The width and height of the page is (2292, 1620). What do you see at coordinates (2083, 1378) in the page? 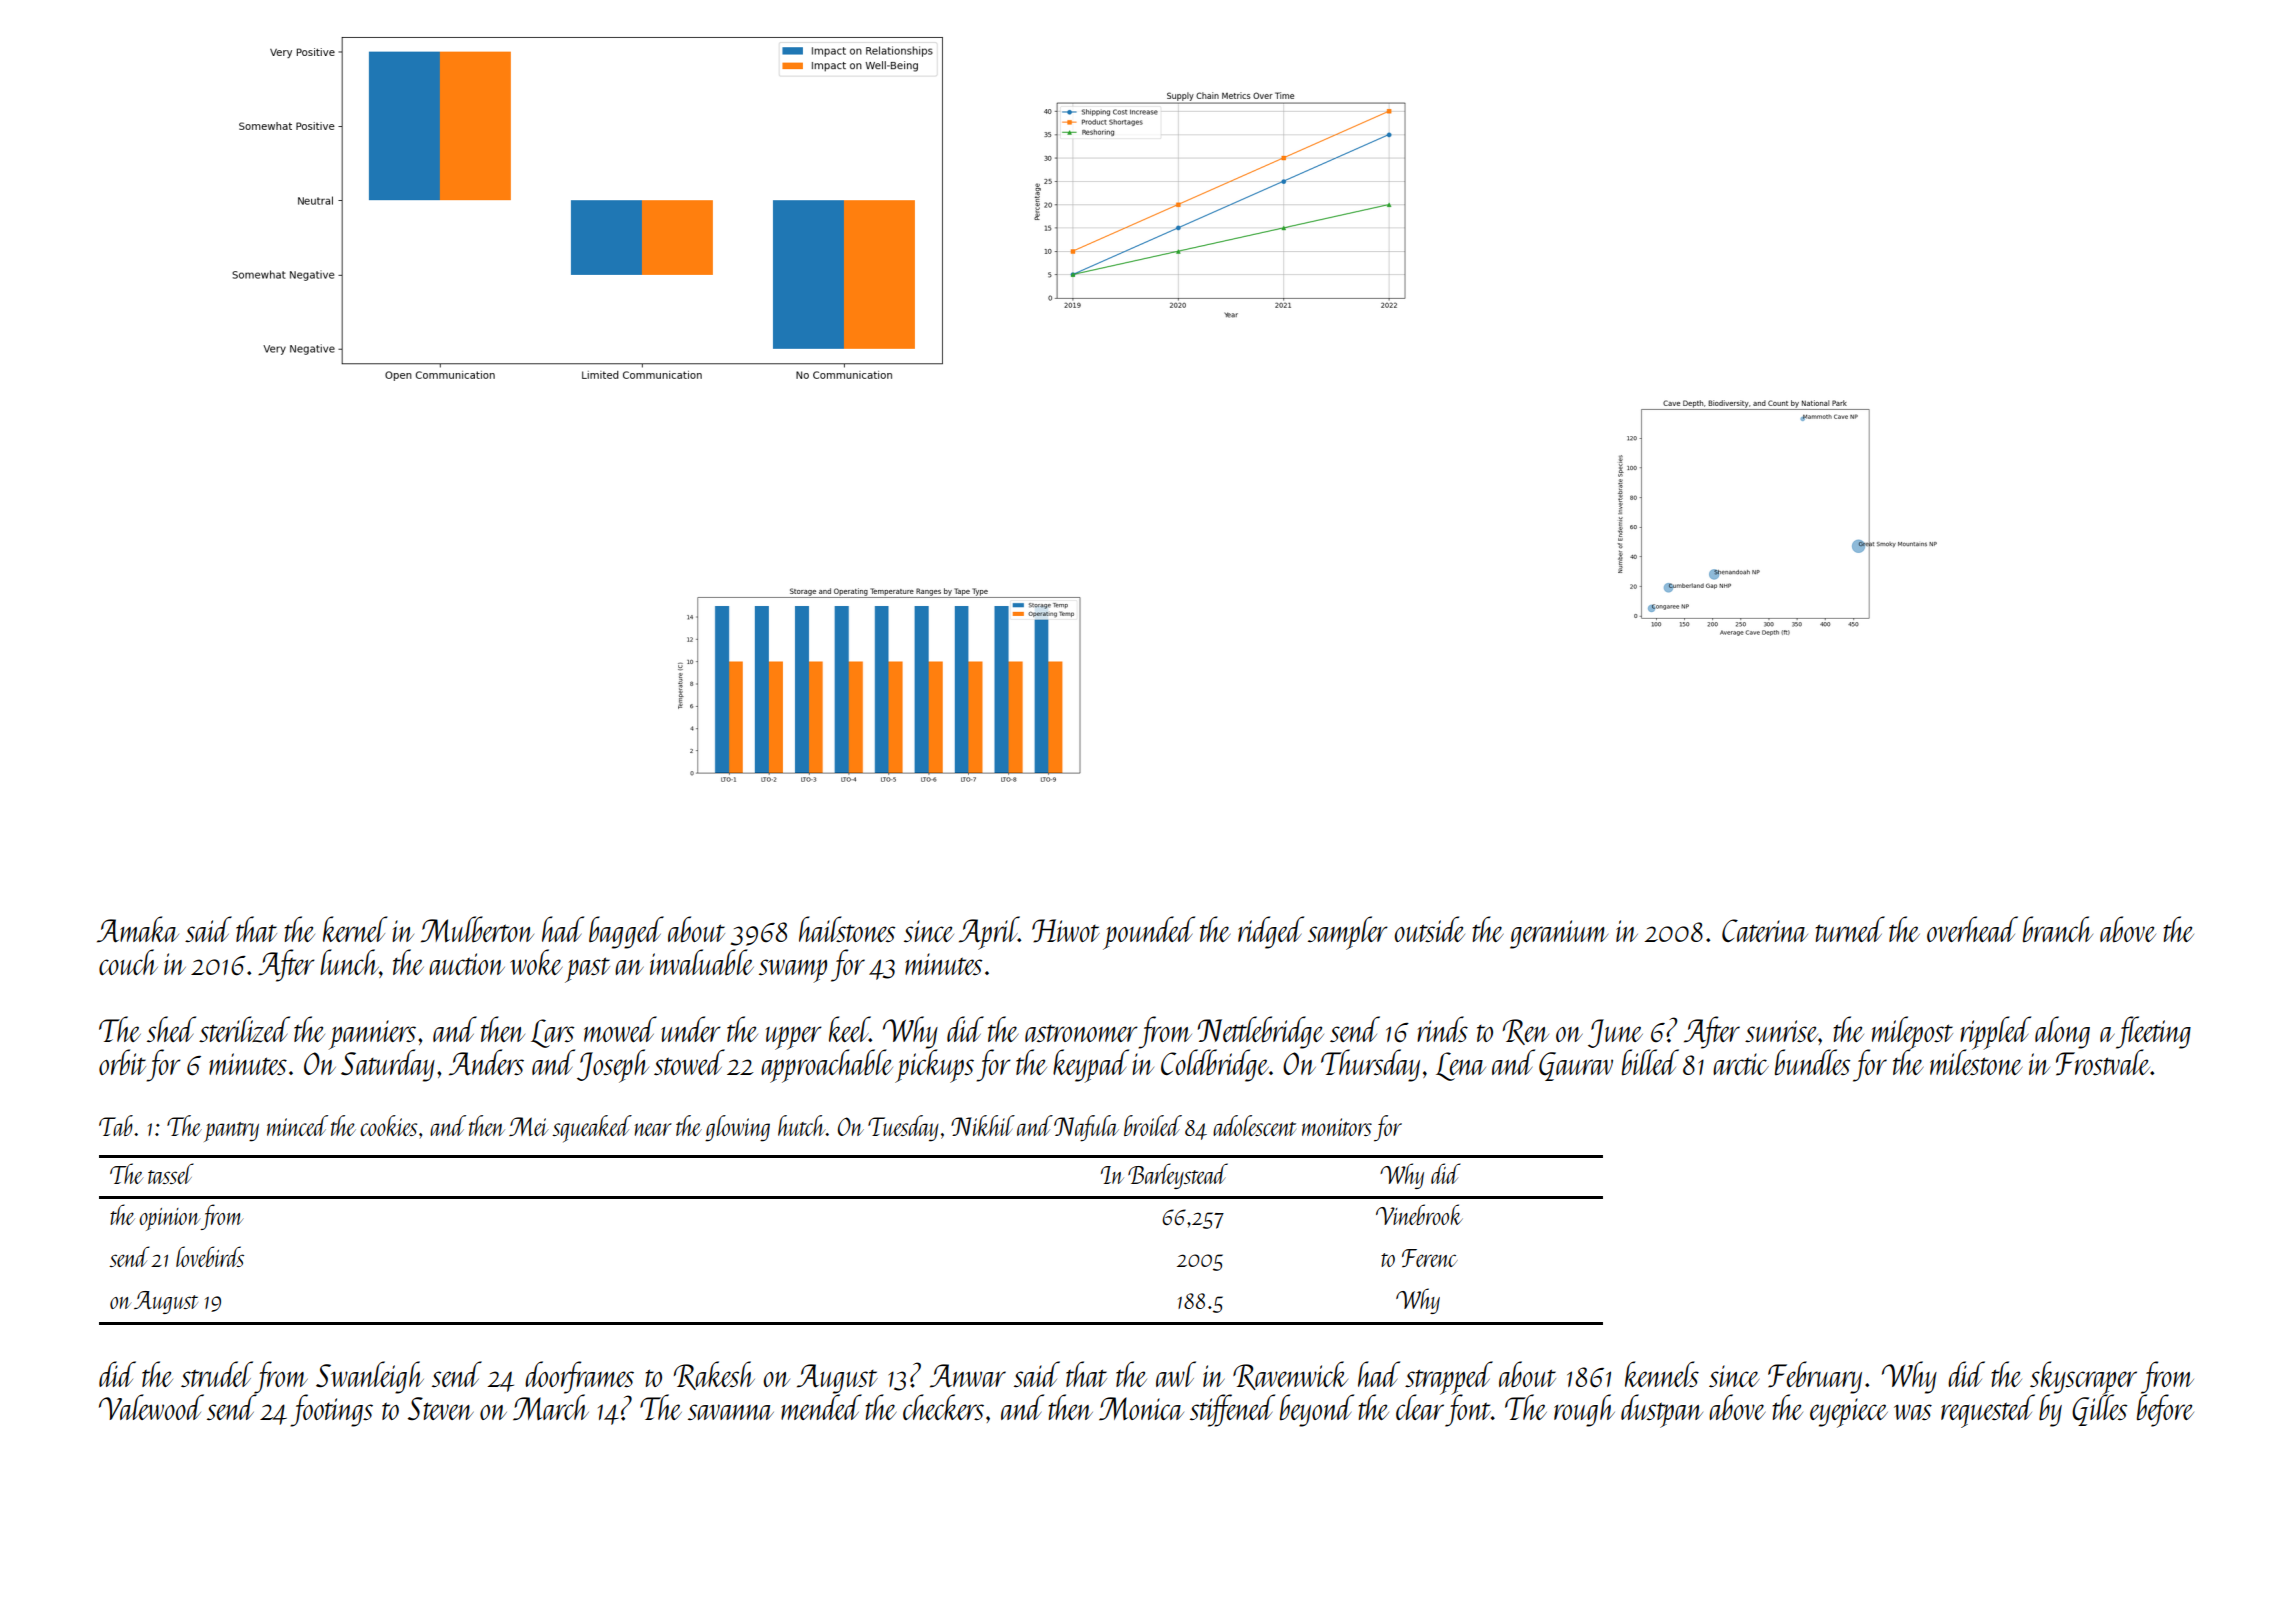
I see `skyscraper` at bounding box center [2083, 1378].
